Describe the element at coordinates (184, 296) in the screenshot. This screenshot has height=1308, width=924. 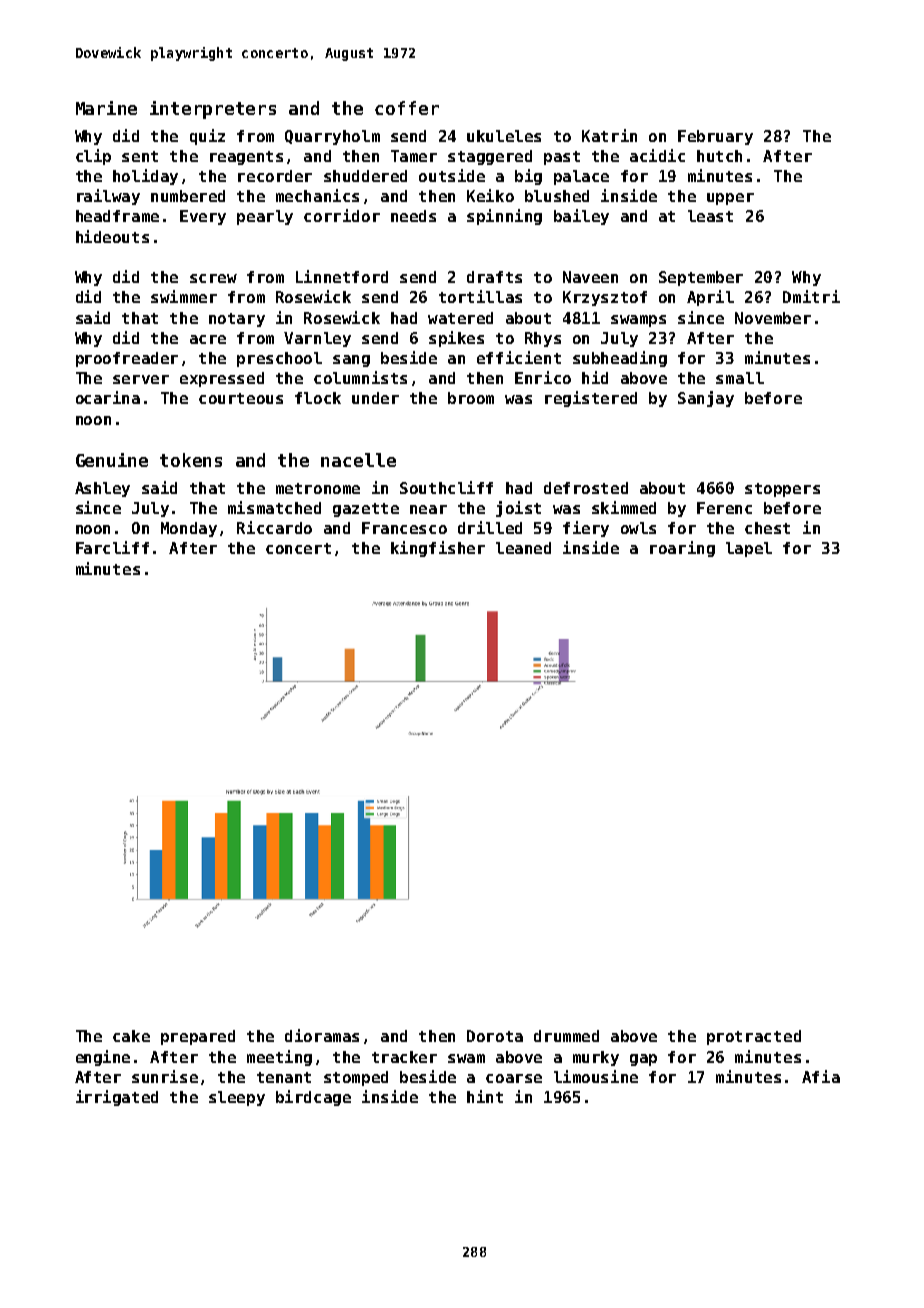
I see `swimmer` at that location.
